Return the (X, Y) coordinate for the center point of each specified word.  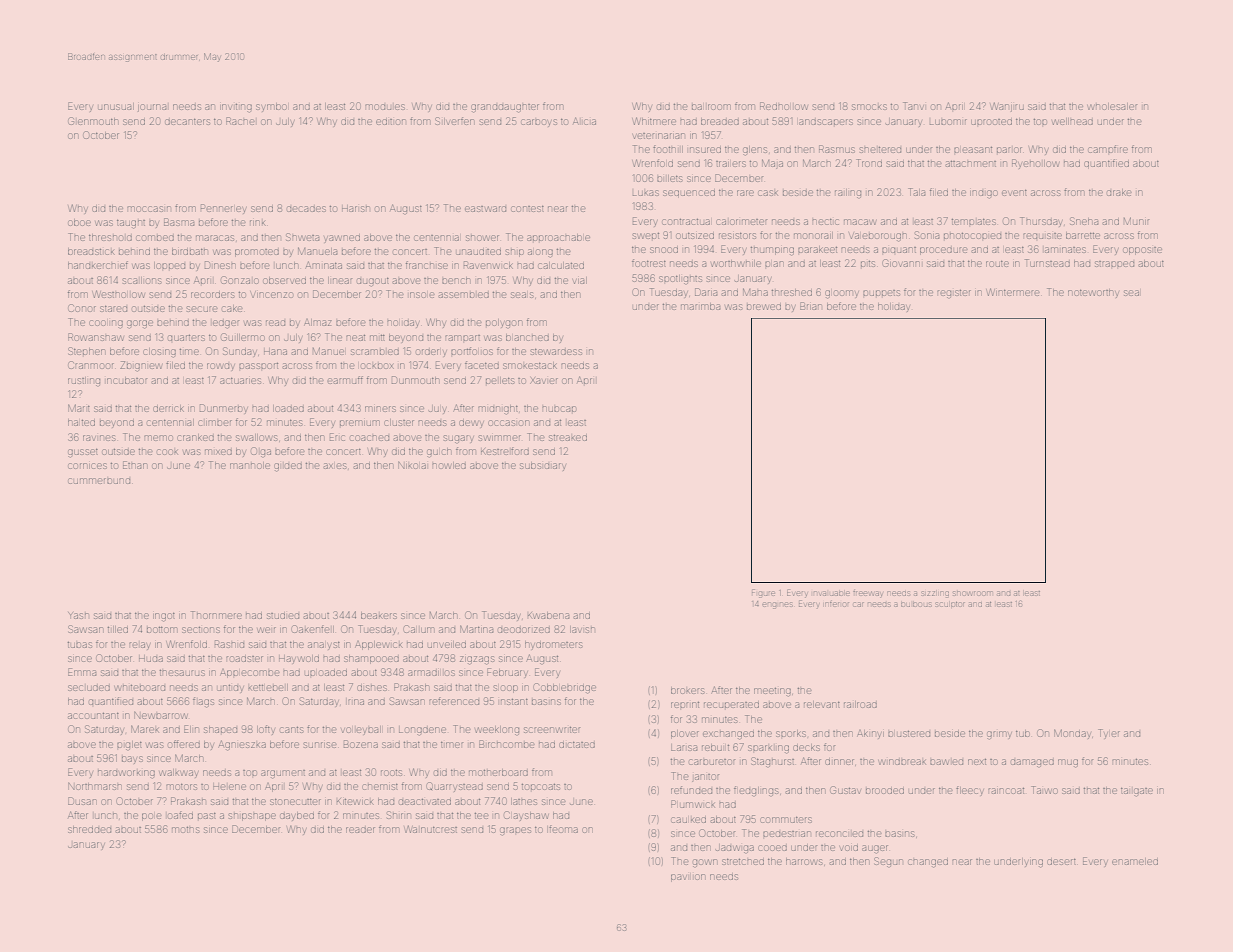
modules (384, 107)
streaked (568, 438)
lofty (265, 730)
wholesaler (1112, 106)
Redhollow (783, 106)
